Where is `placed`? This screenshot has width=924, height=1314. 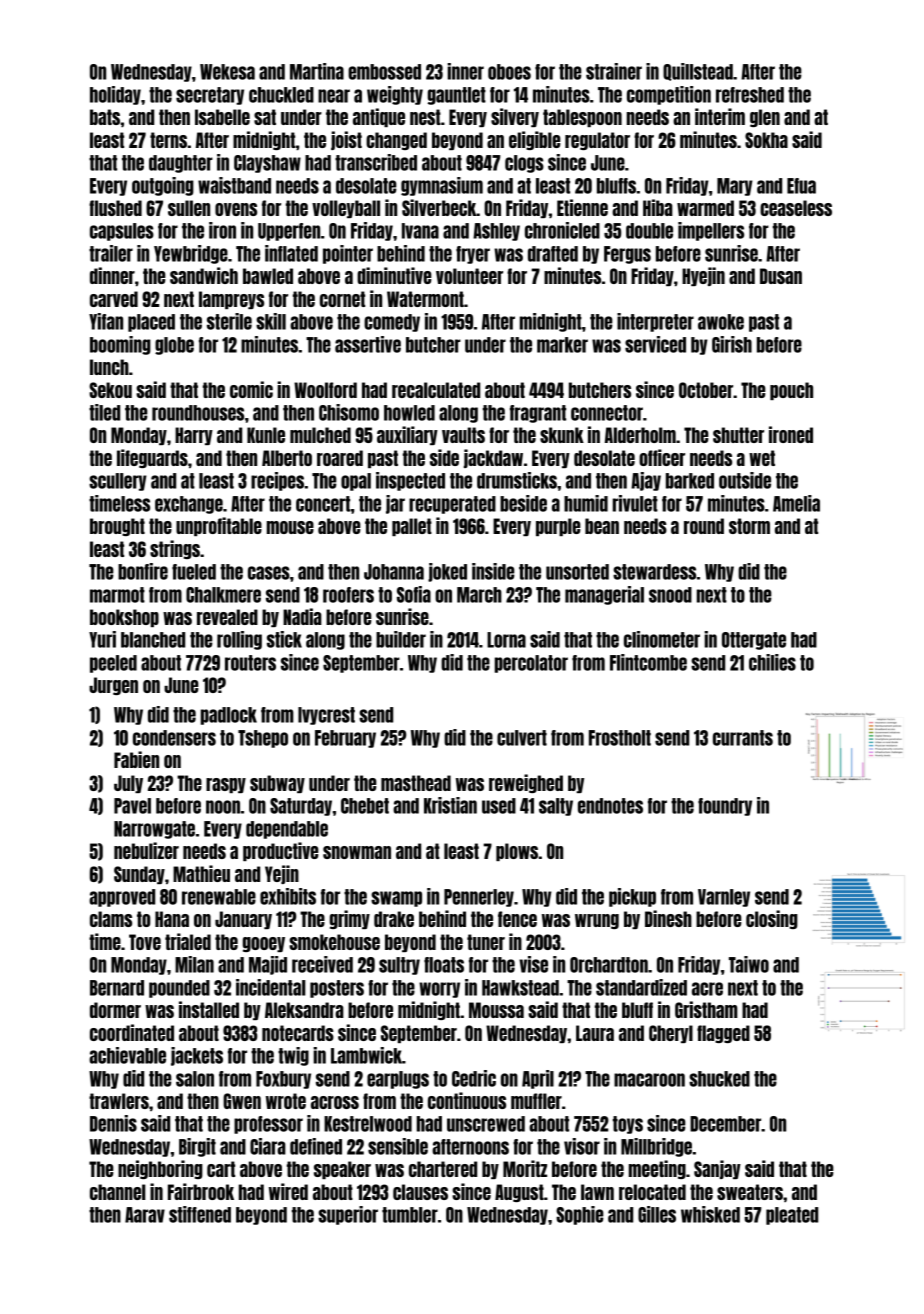
placed is located at coordinates (151, 323).
